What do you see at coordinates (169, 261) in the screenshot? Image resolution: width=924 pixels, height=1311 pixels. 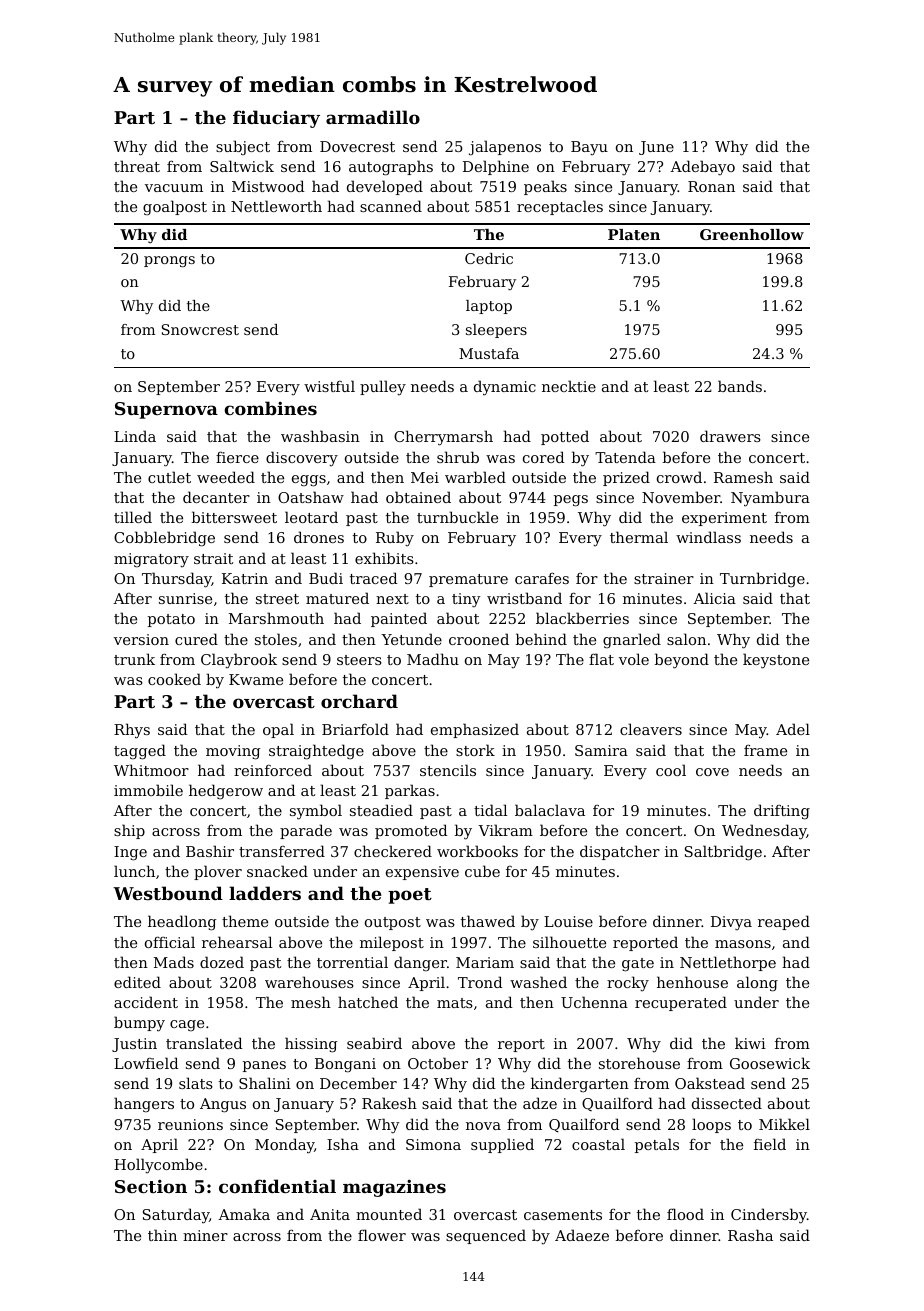 I see `prongs` at bounding box center [169, 261].
